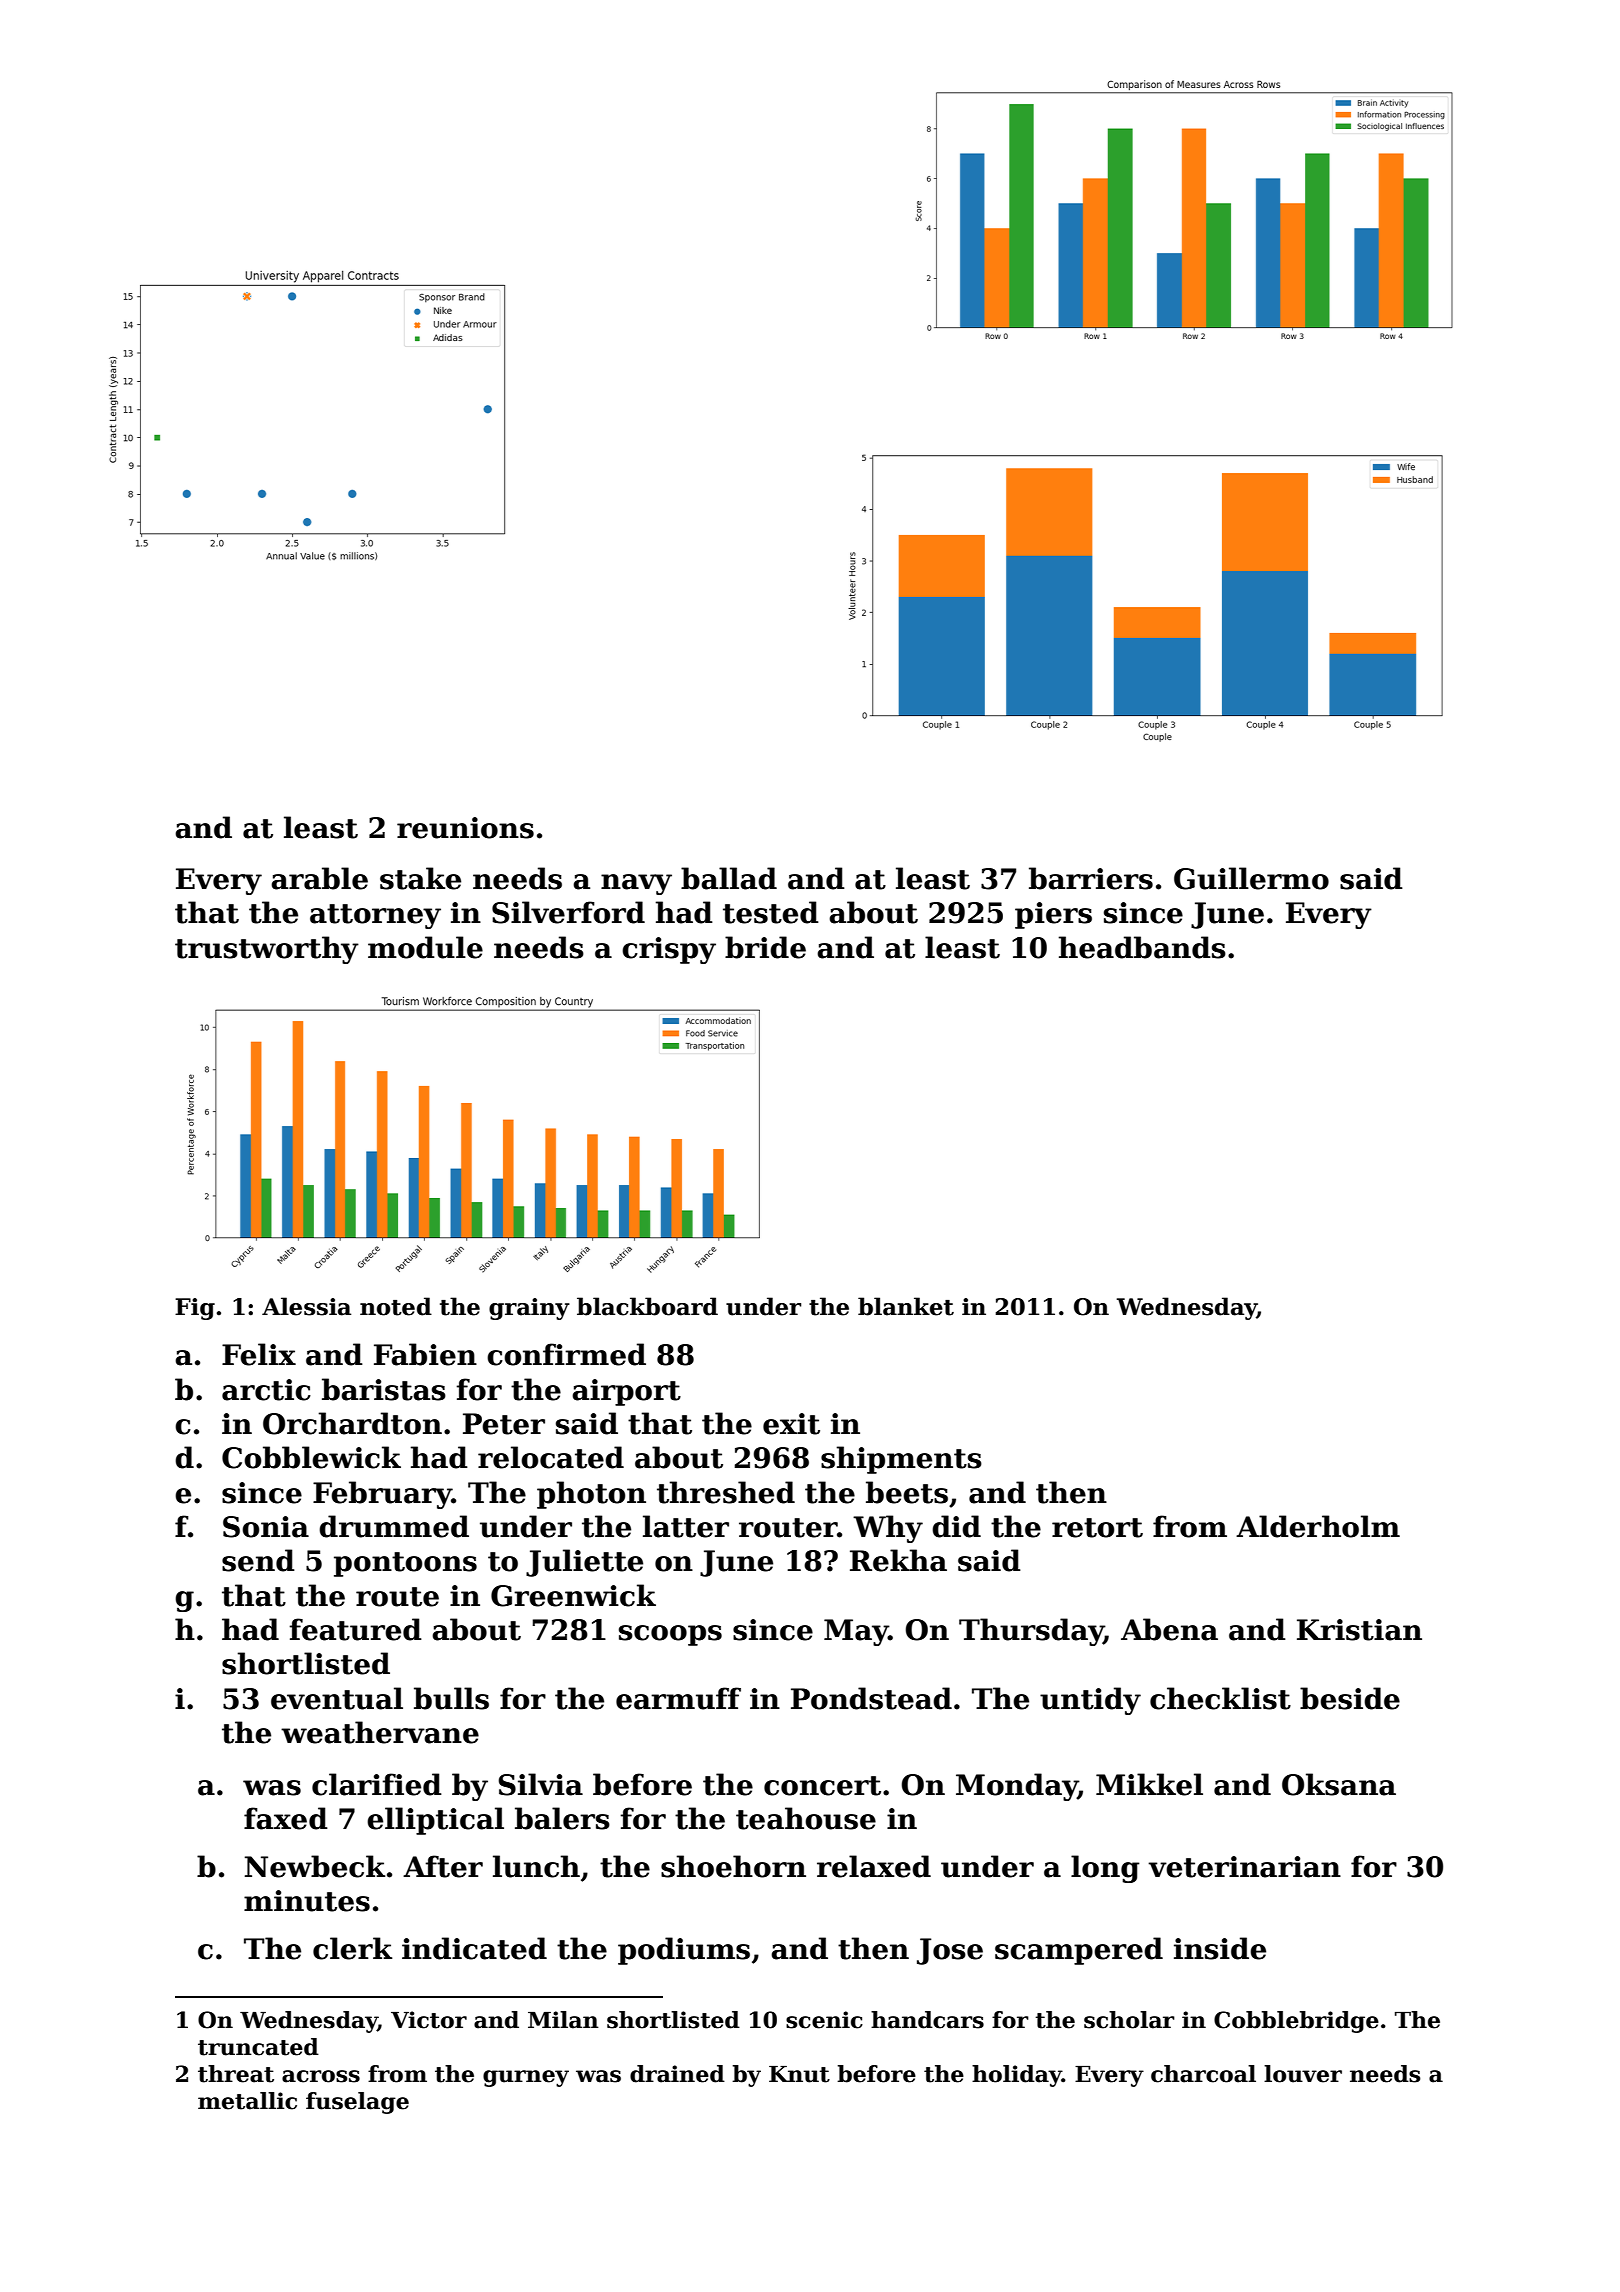  What do you see at coordinates (451, 1698) in the document?
I see `bulls` at bounding box center [451, 1698].
